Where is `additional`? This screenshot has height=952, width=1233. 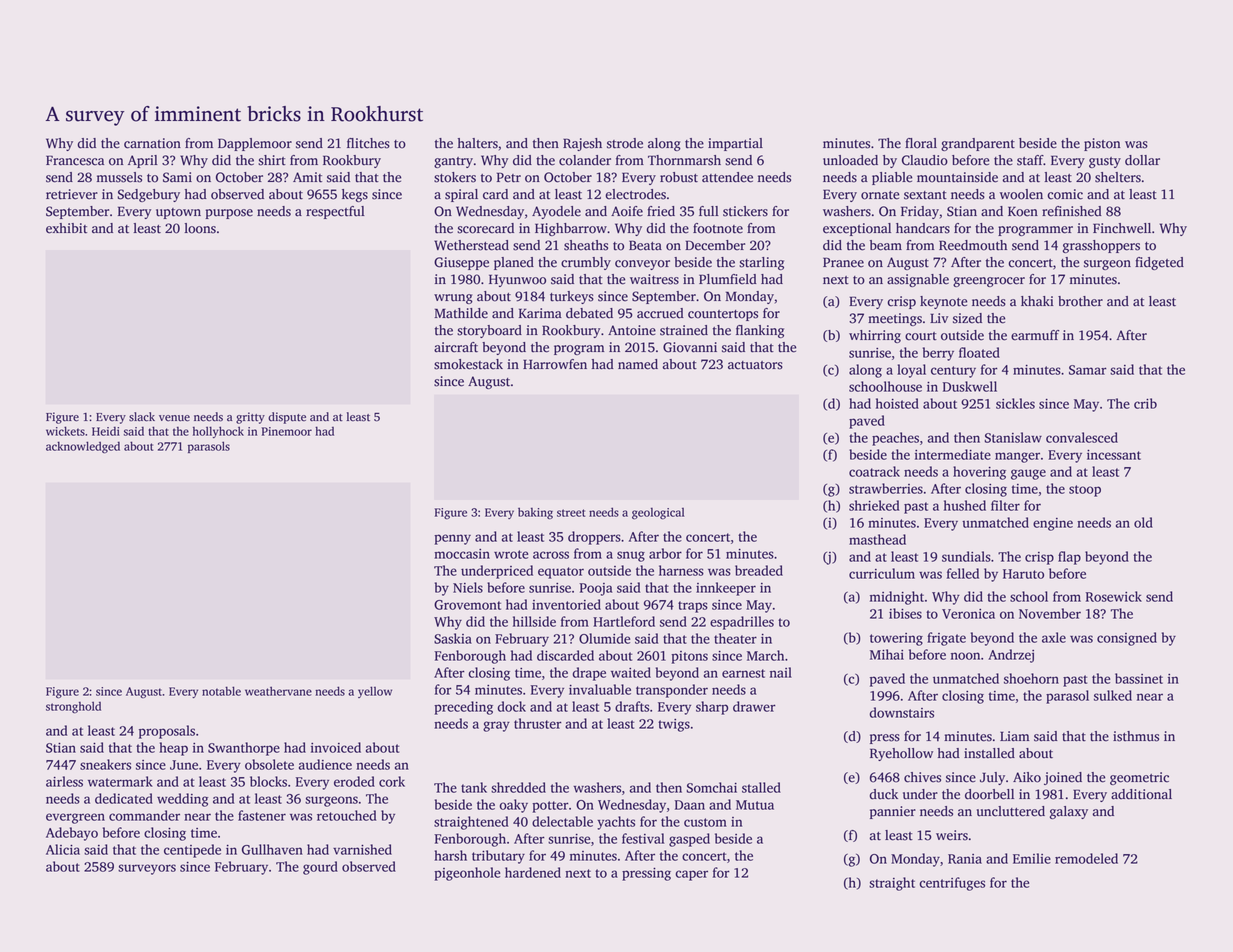
additional is located at coordinates (1141, 794).
